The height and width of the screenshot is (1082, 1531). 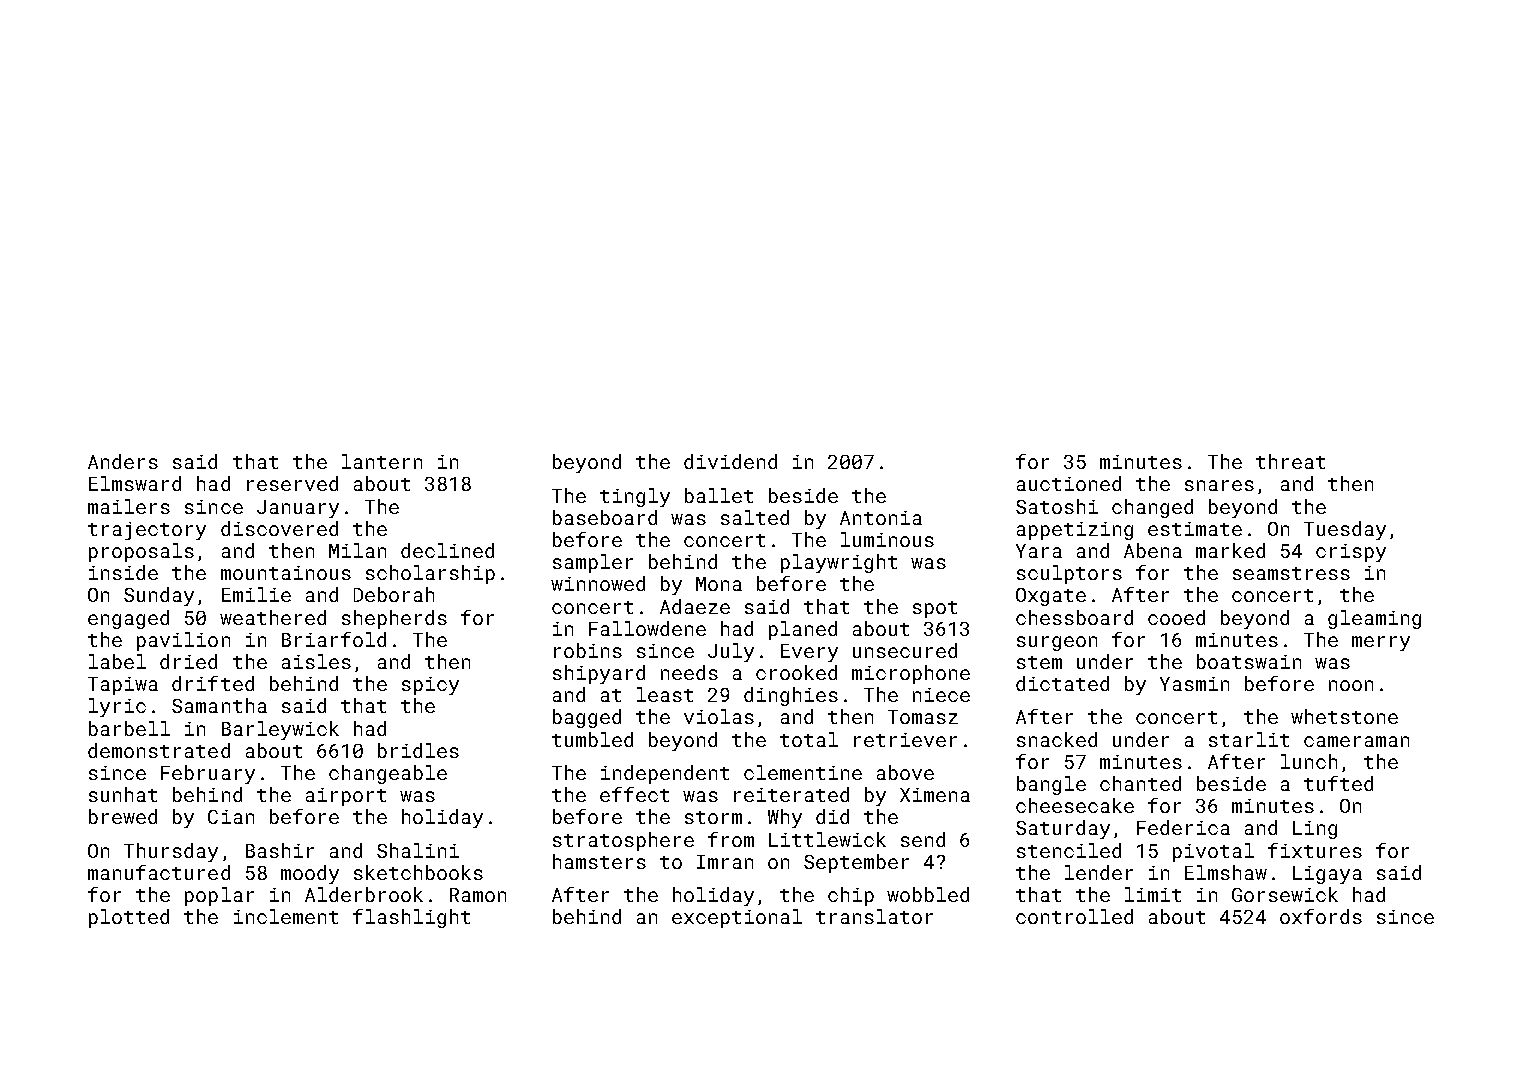 What do you see at coordinates (382, 461) in the screenshot?
I see `lantern` at bounding box center [382, 461].
